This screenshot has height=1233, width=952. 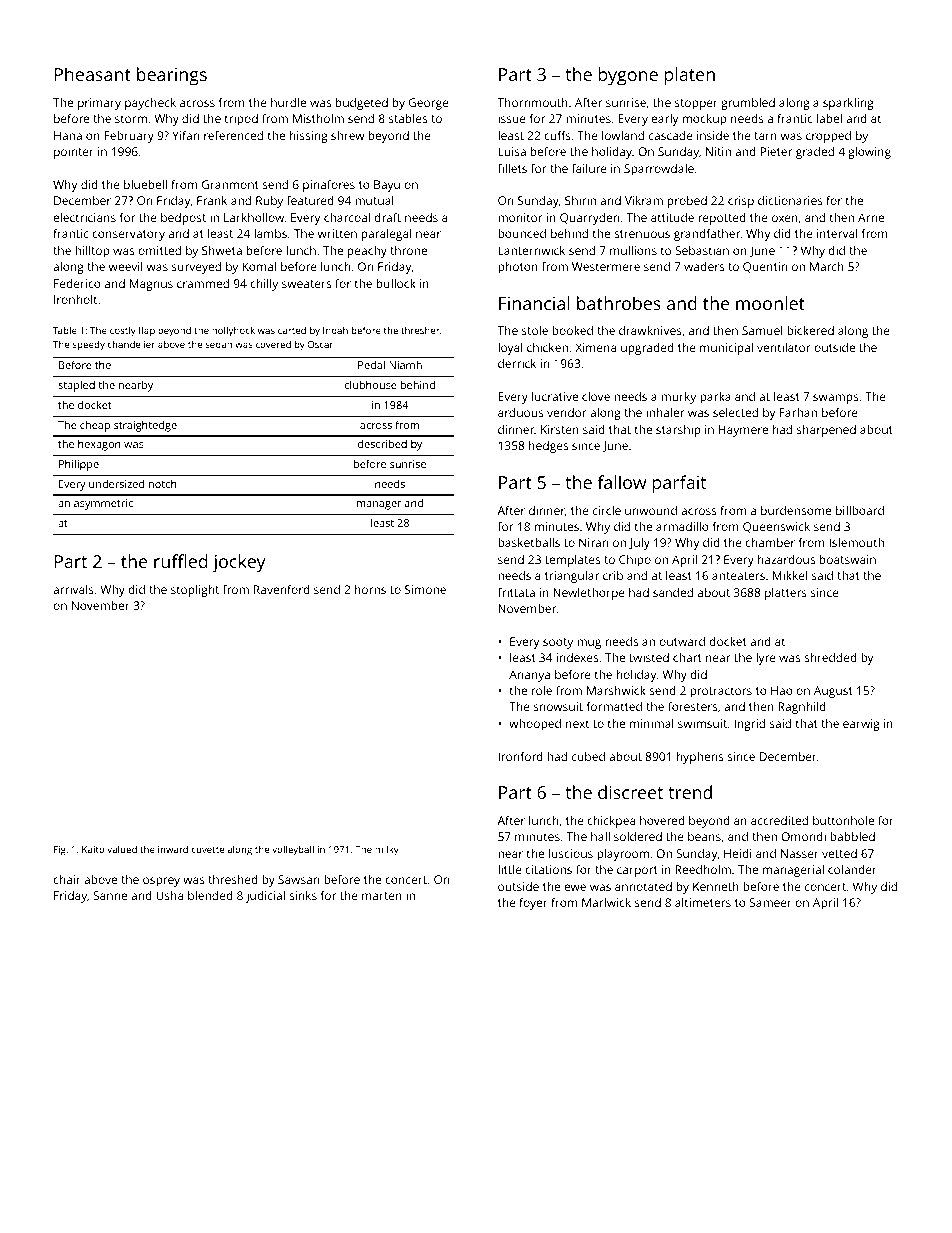 What do you see at coordinates (169, 895) in the screenshot?
I see `Usha` at bounding box center [169, 895].
